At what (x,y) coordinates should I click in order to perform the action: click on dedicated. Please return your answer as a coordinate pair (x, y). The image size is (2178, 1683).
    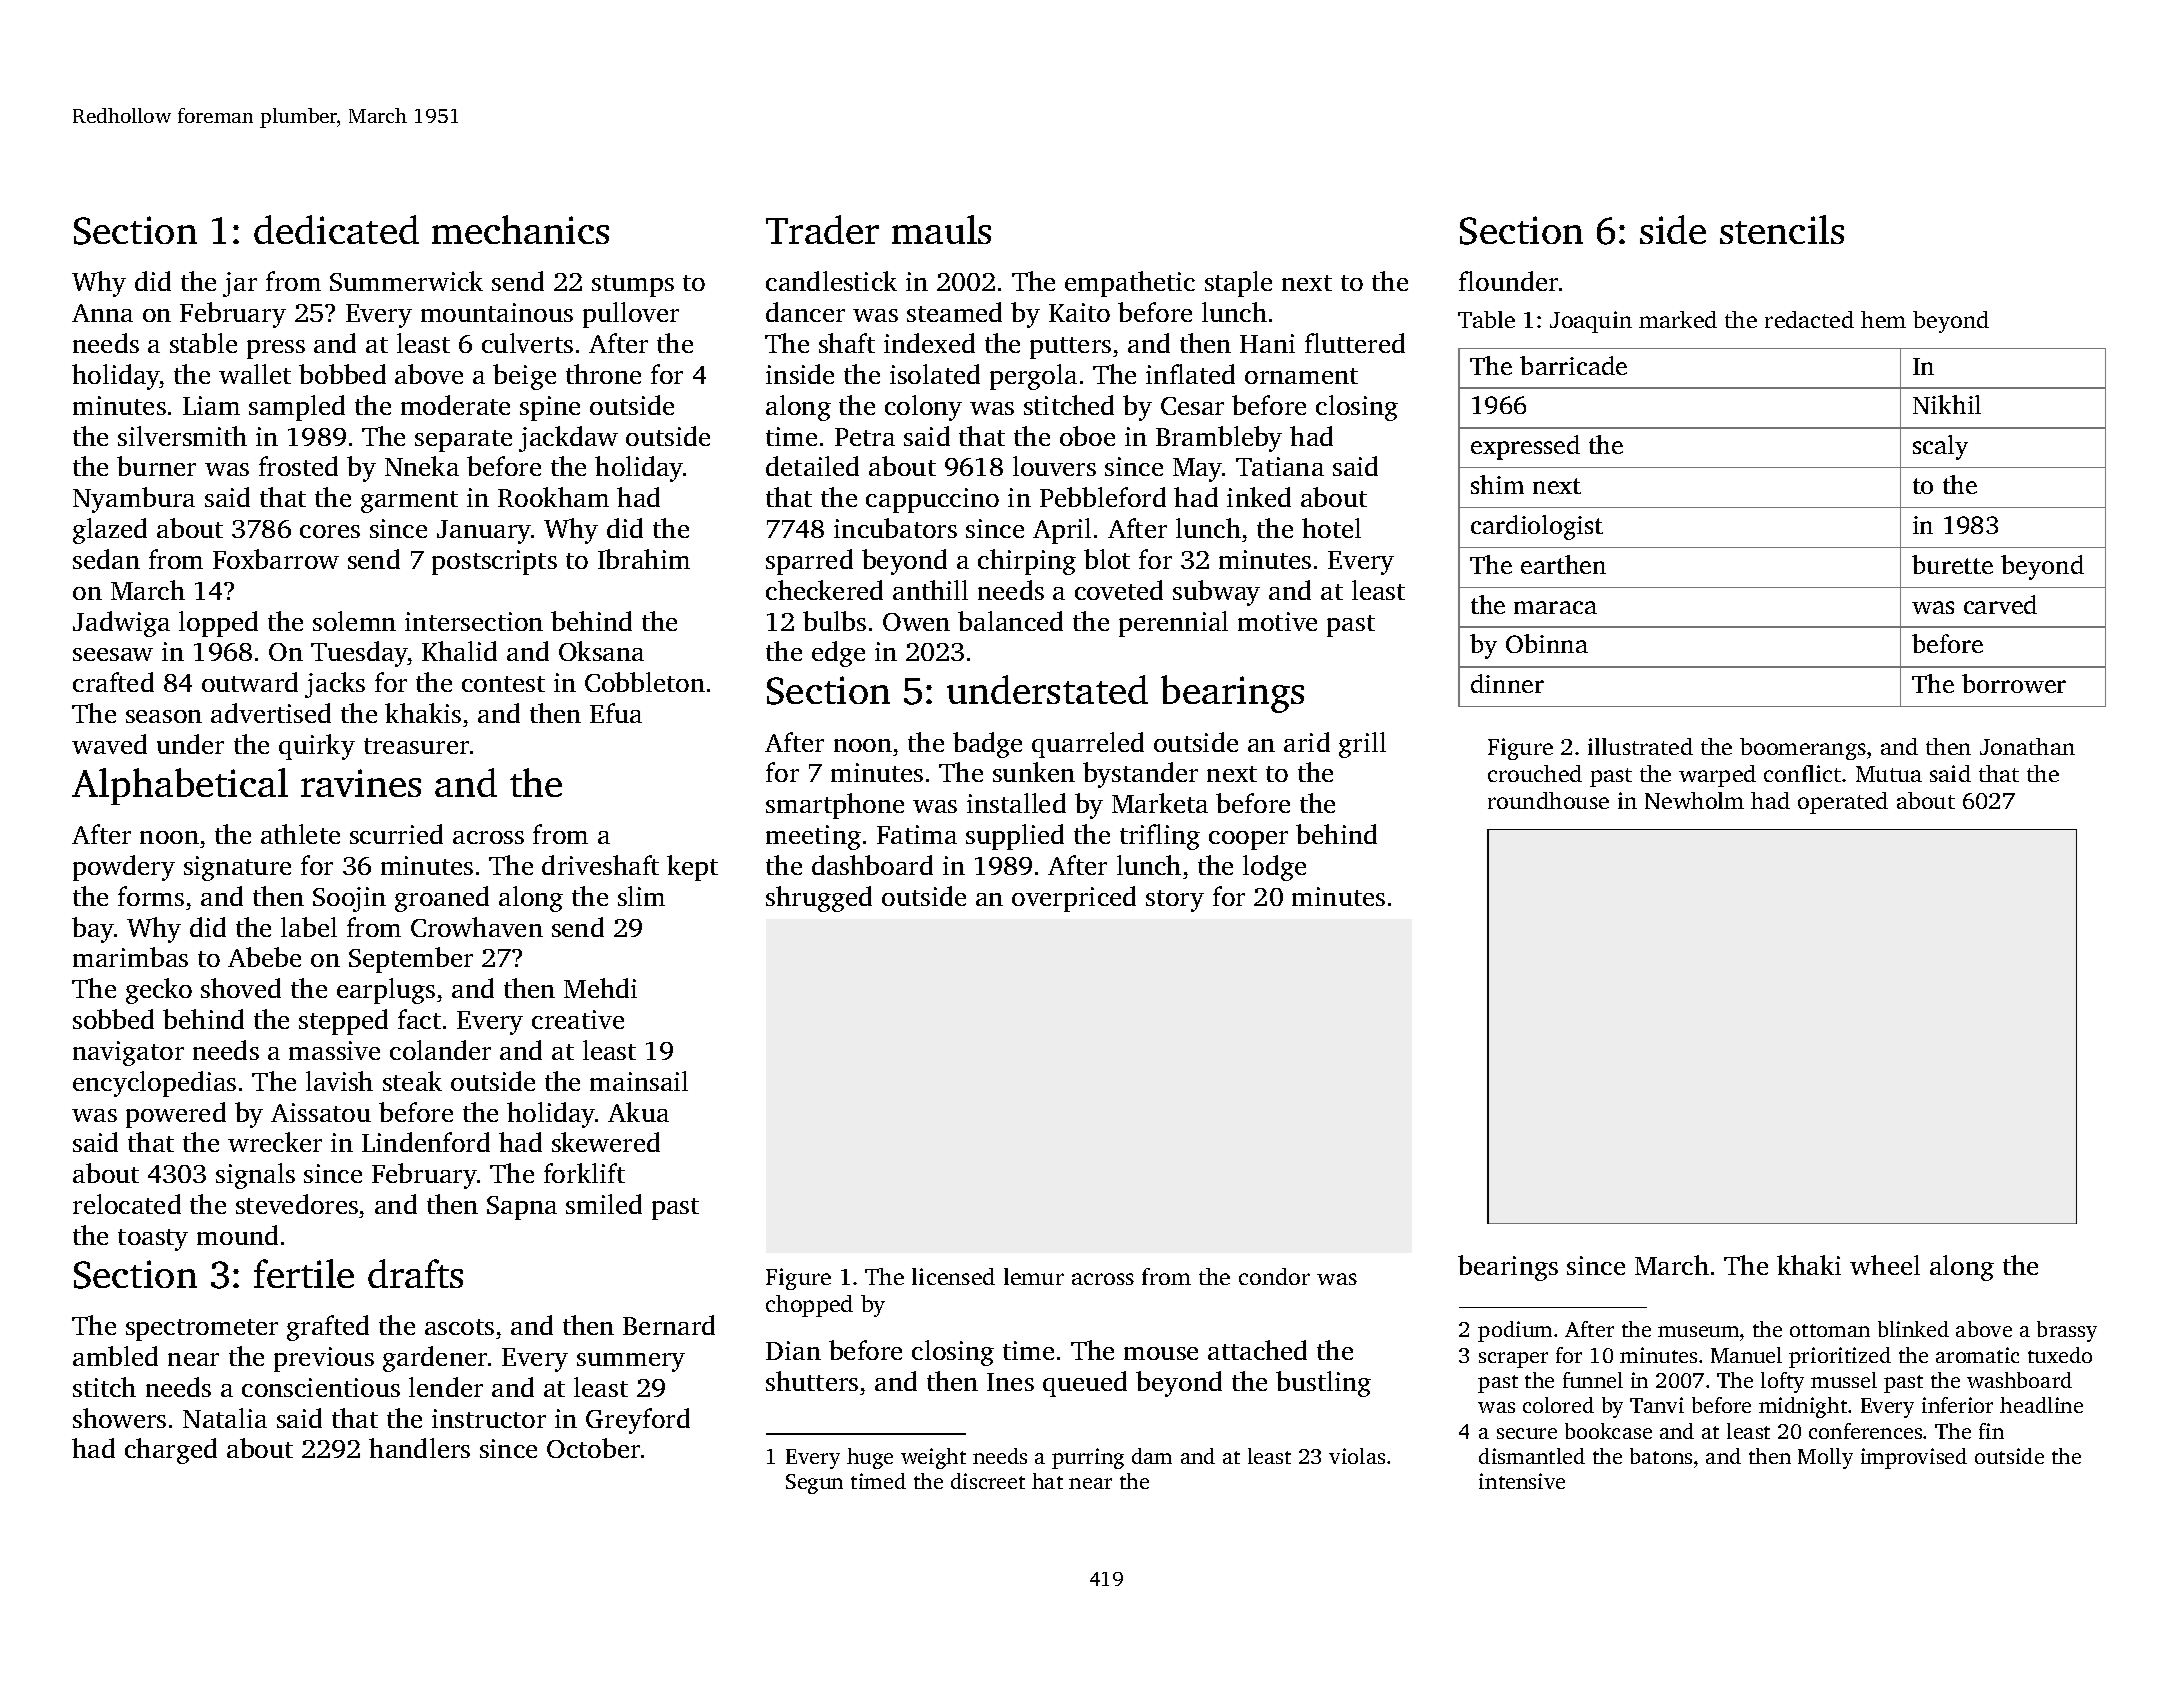
    Looking at the image, I should click on (336, 229).
